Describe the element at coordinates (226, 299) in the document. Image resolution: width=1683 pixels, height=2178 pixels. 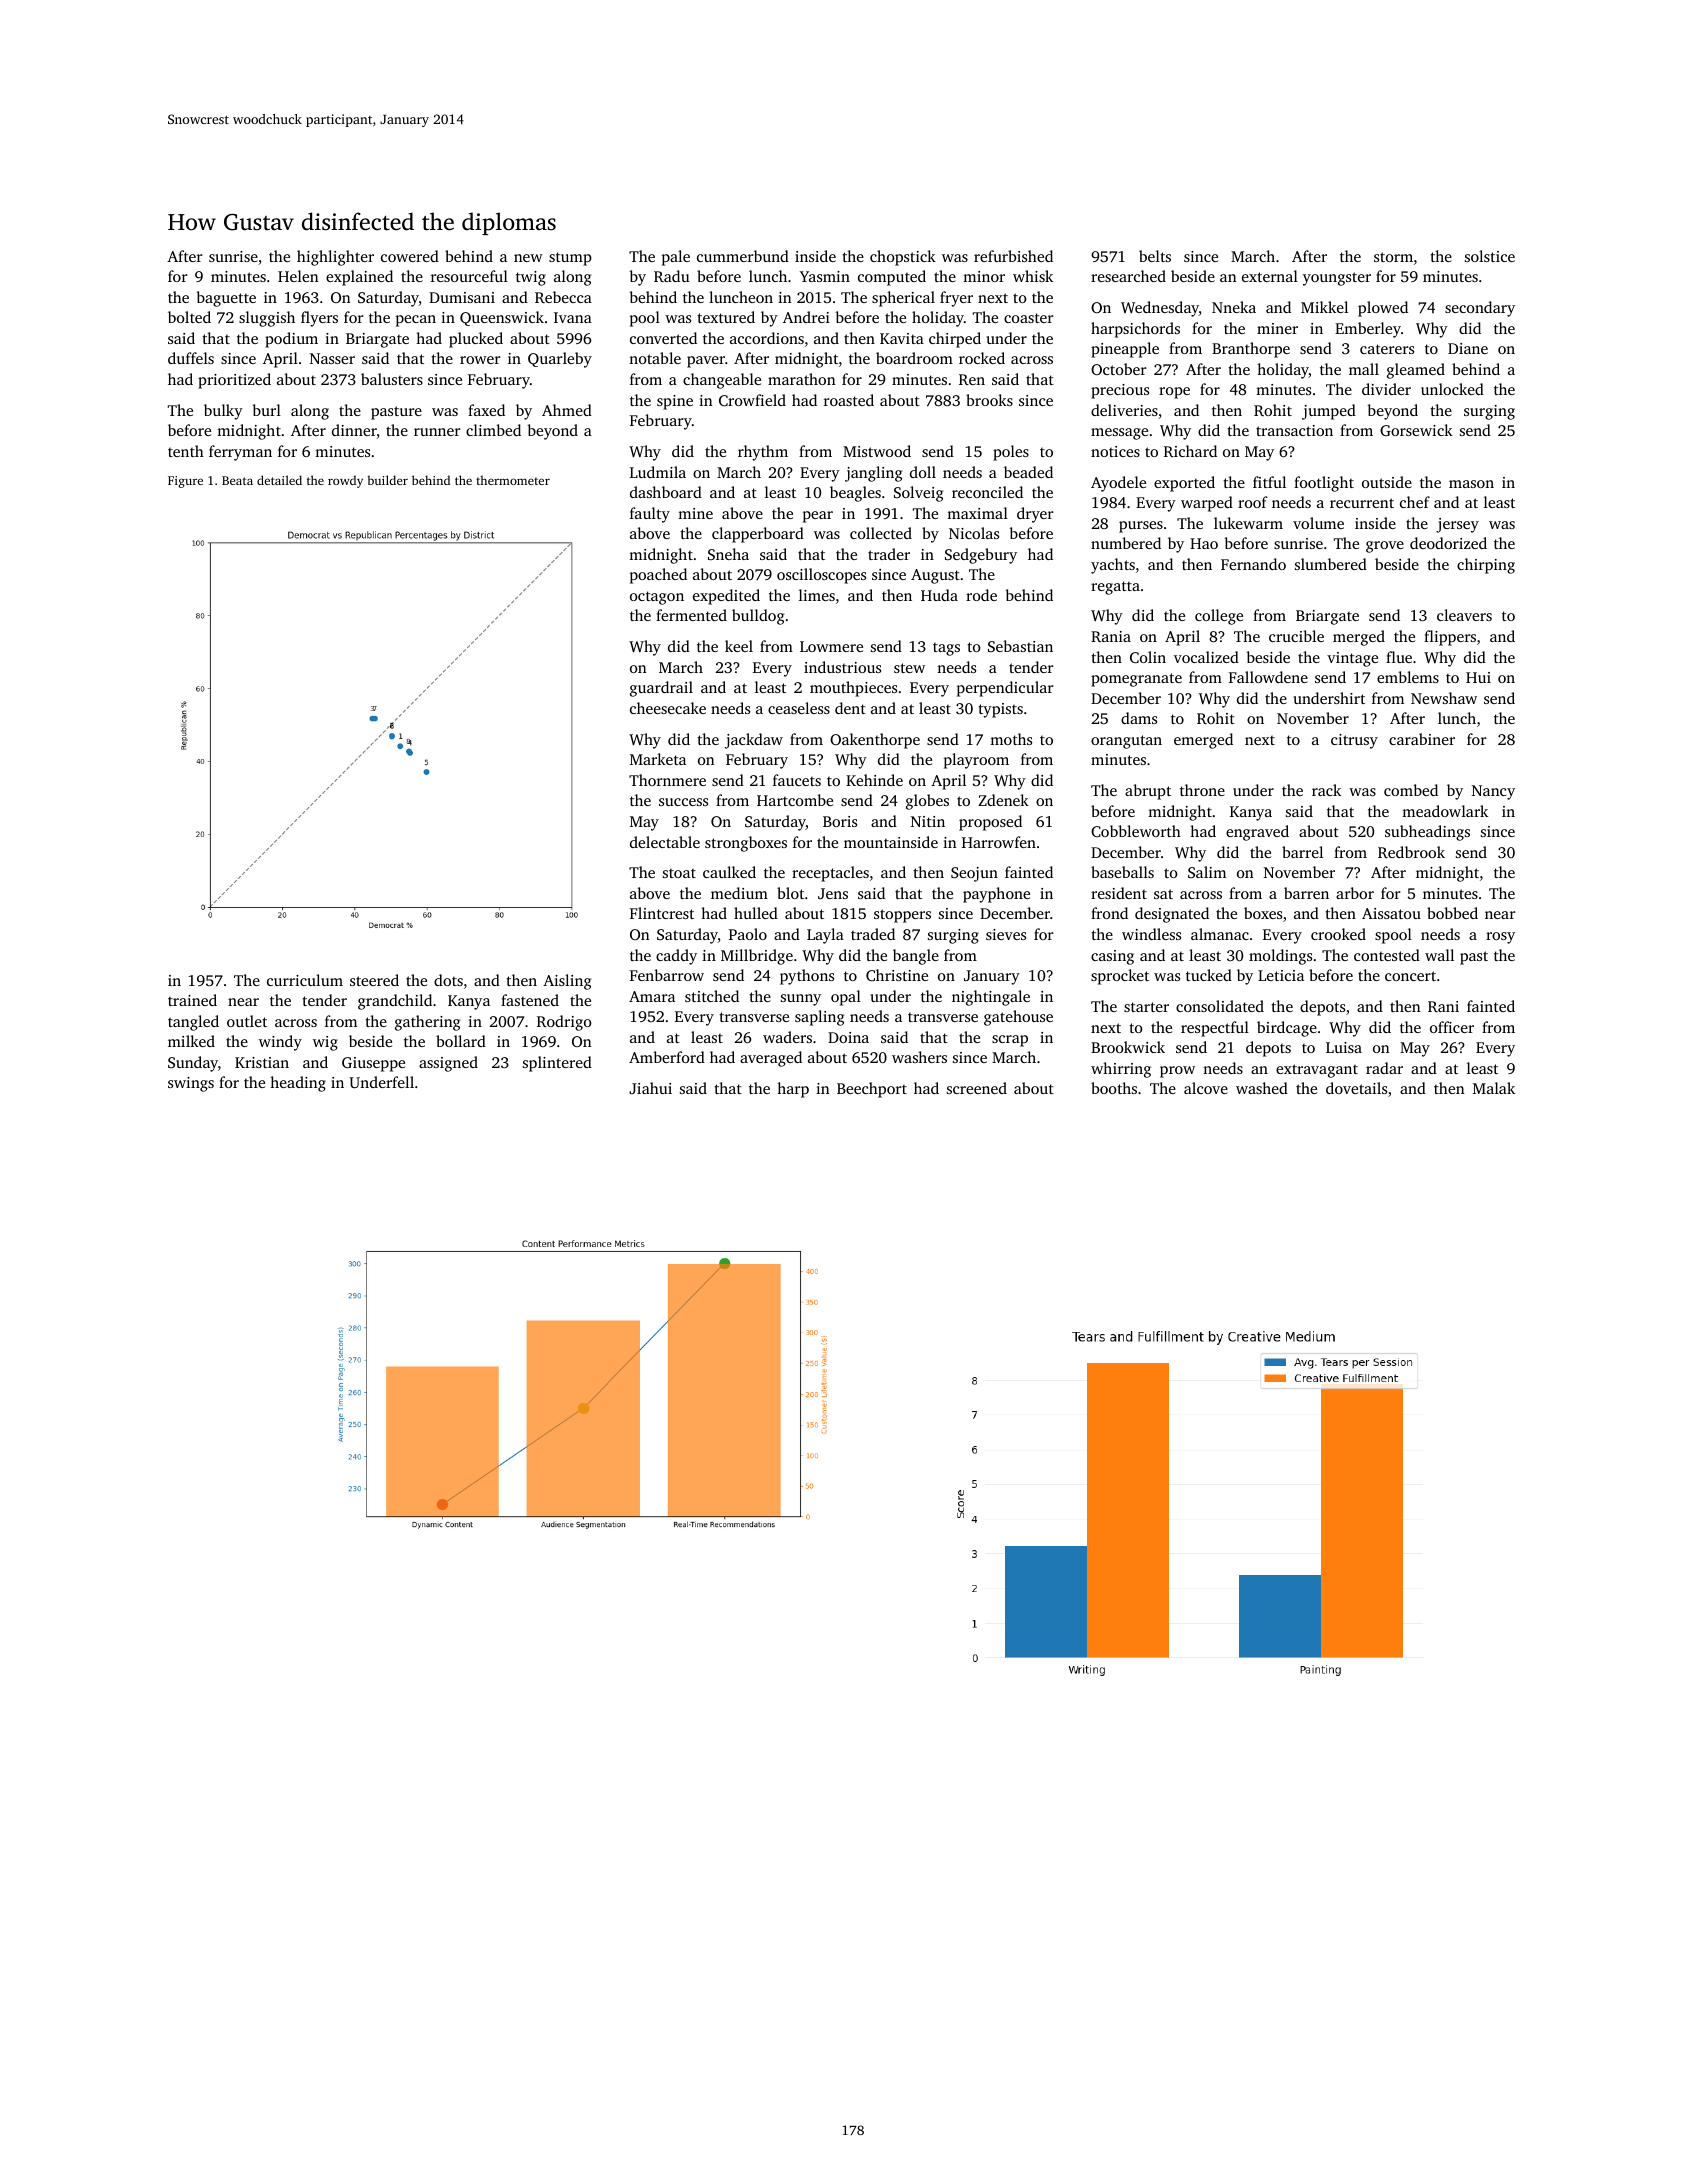
I see `baguette` at that location.
